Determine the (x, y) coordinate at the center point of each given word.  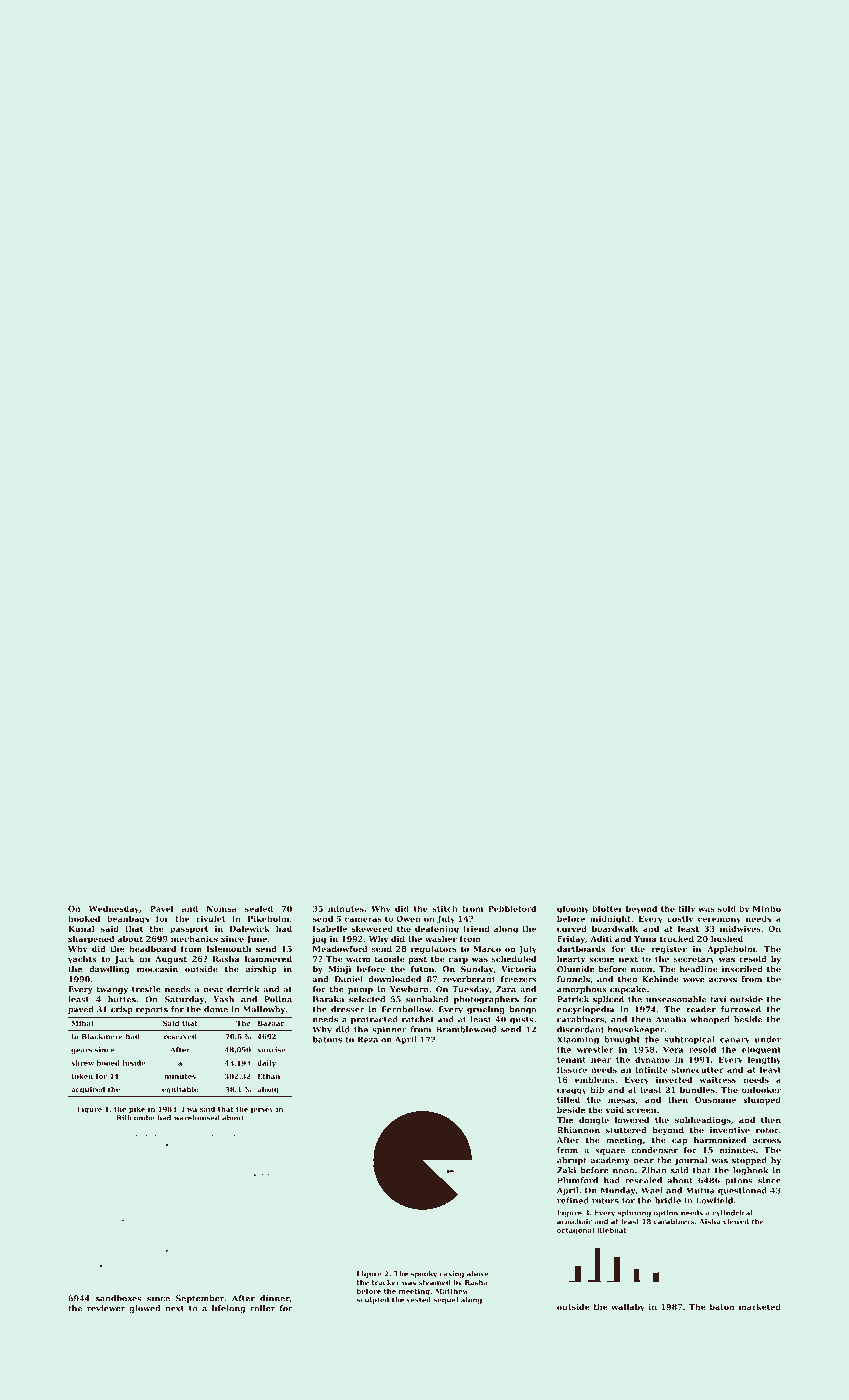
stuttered (626, 1130)
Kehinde (660, 979)
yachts (82, 960)
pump (360, 991)
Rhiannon (578, 1130)
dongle (594, 1121)
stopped (749, 1161)
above (478, 1274)
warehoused (196, 1118)
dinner (275, 1298)
